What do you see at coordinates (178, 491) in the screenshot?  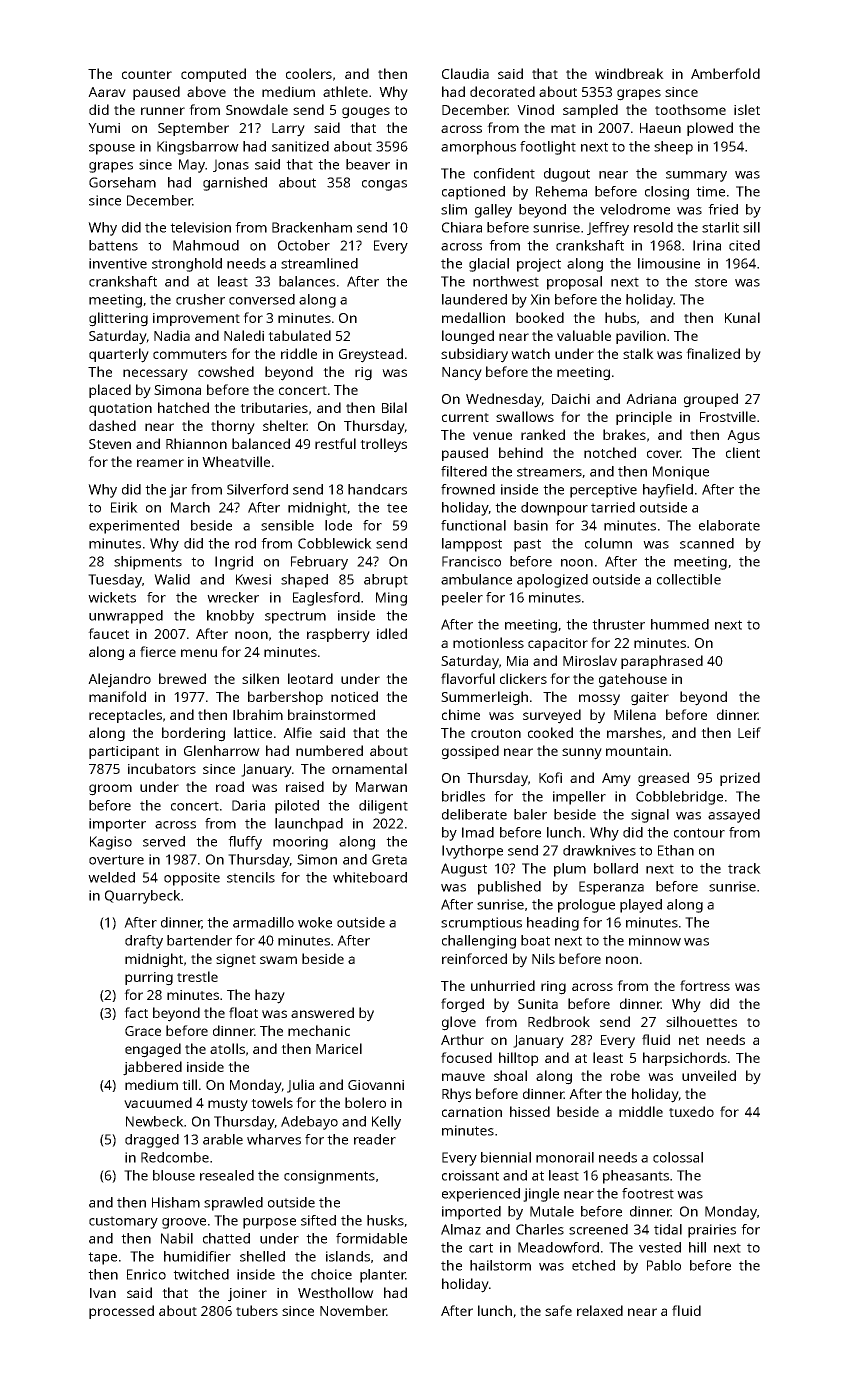 I see `jar` at bounding box center [178, 491].
